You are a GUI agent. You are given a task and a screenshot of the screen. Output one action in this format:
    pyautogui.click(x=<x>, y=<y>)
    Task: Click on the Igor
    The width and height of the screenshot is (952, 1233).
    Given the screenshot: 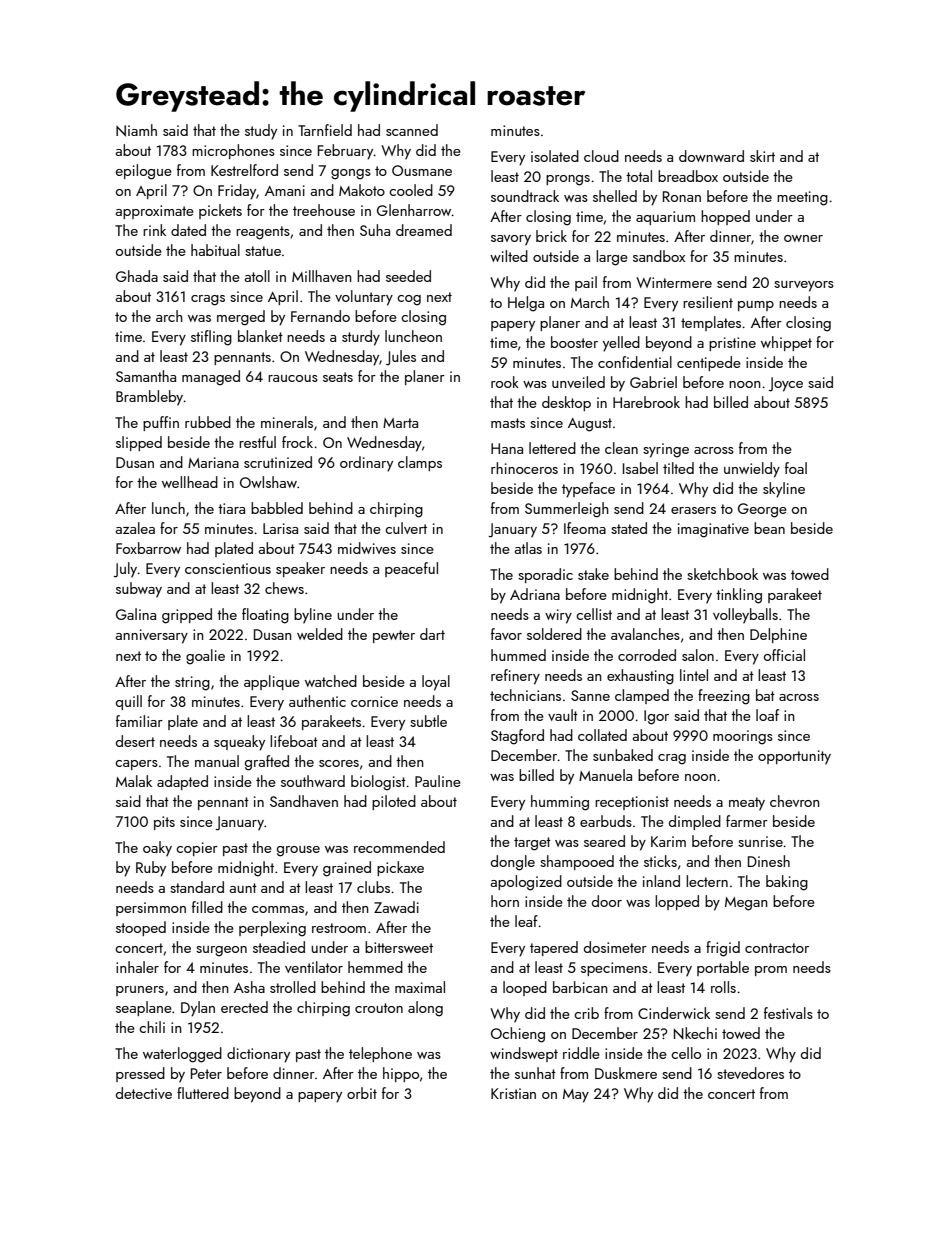 What is the action you would take?
    pyautogui.click(x=656, y=717)
